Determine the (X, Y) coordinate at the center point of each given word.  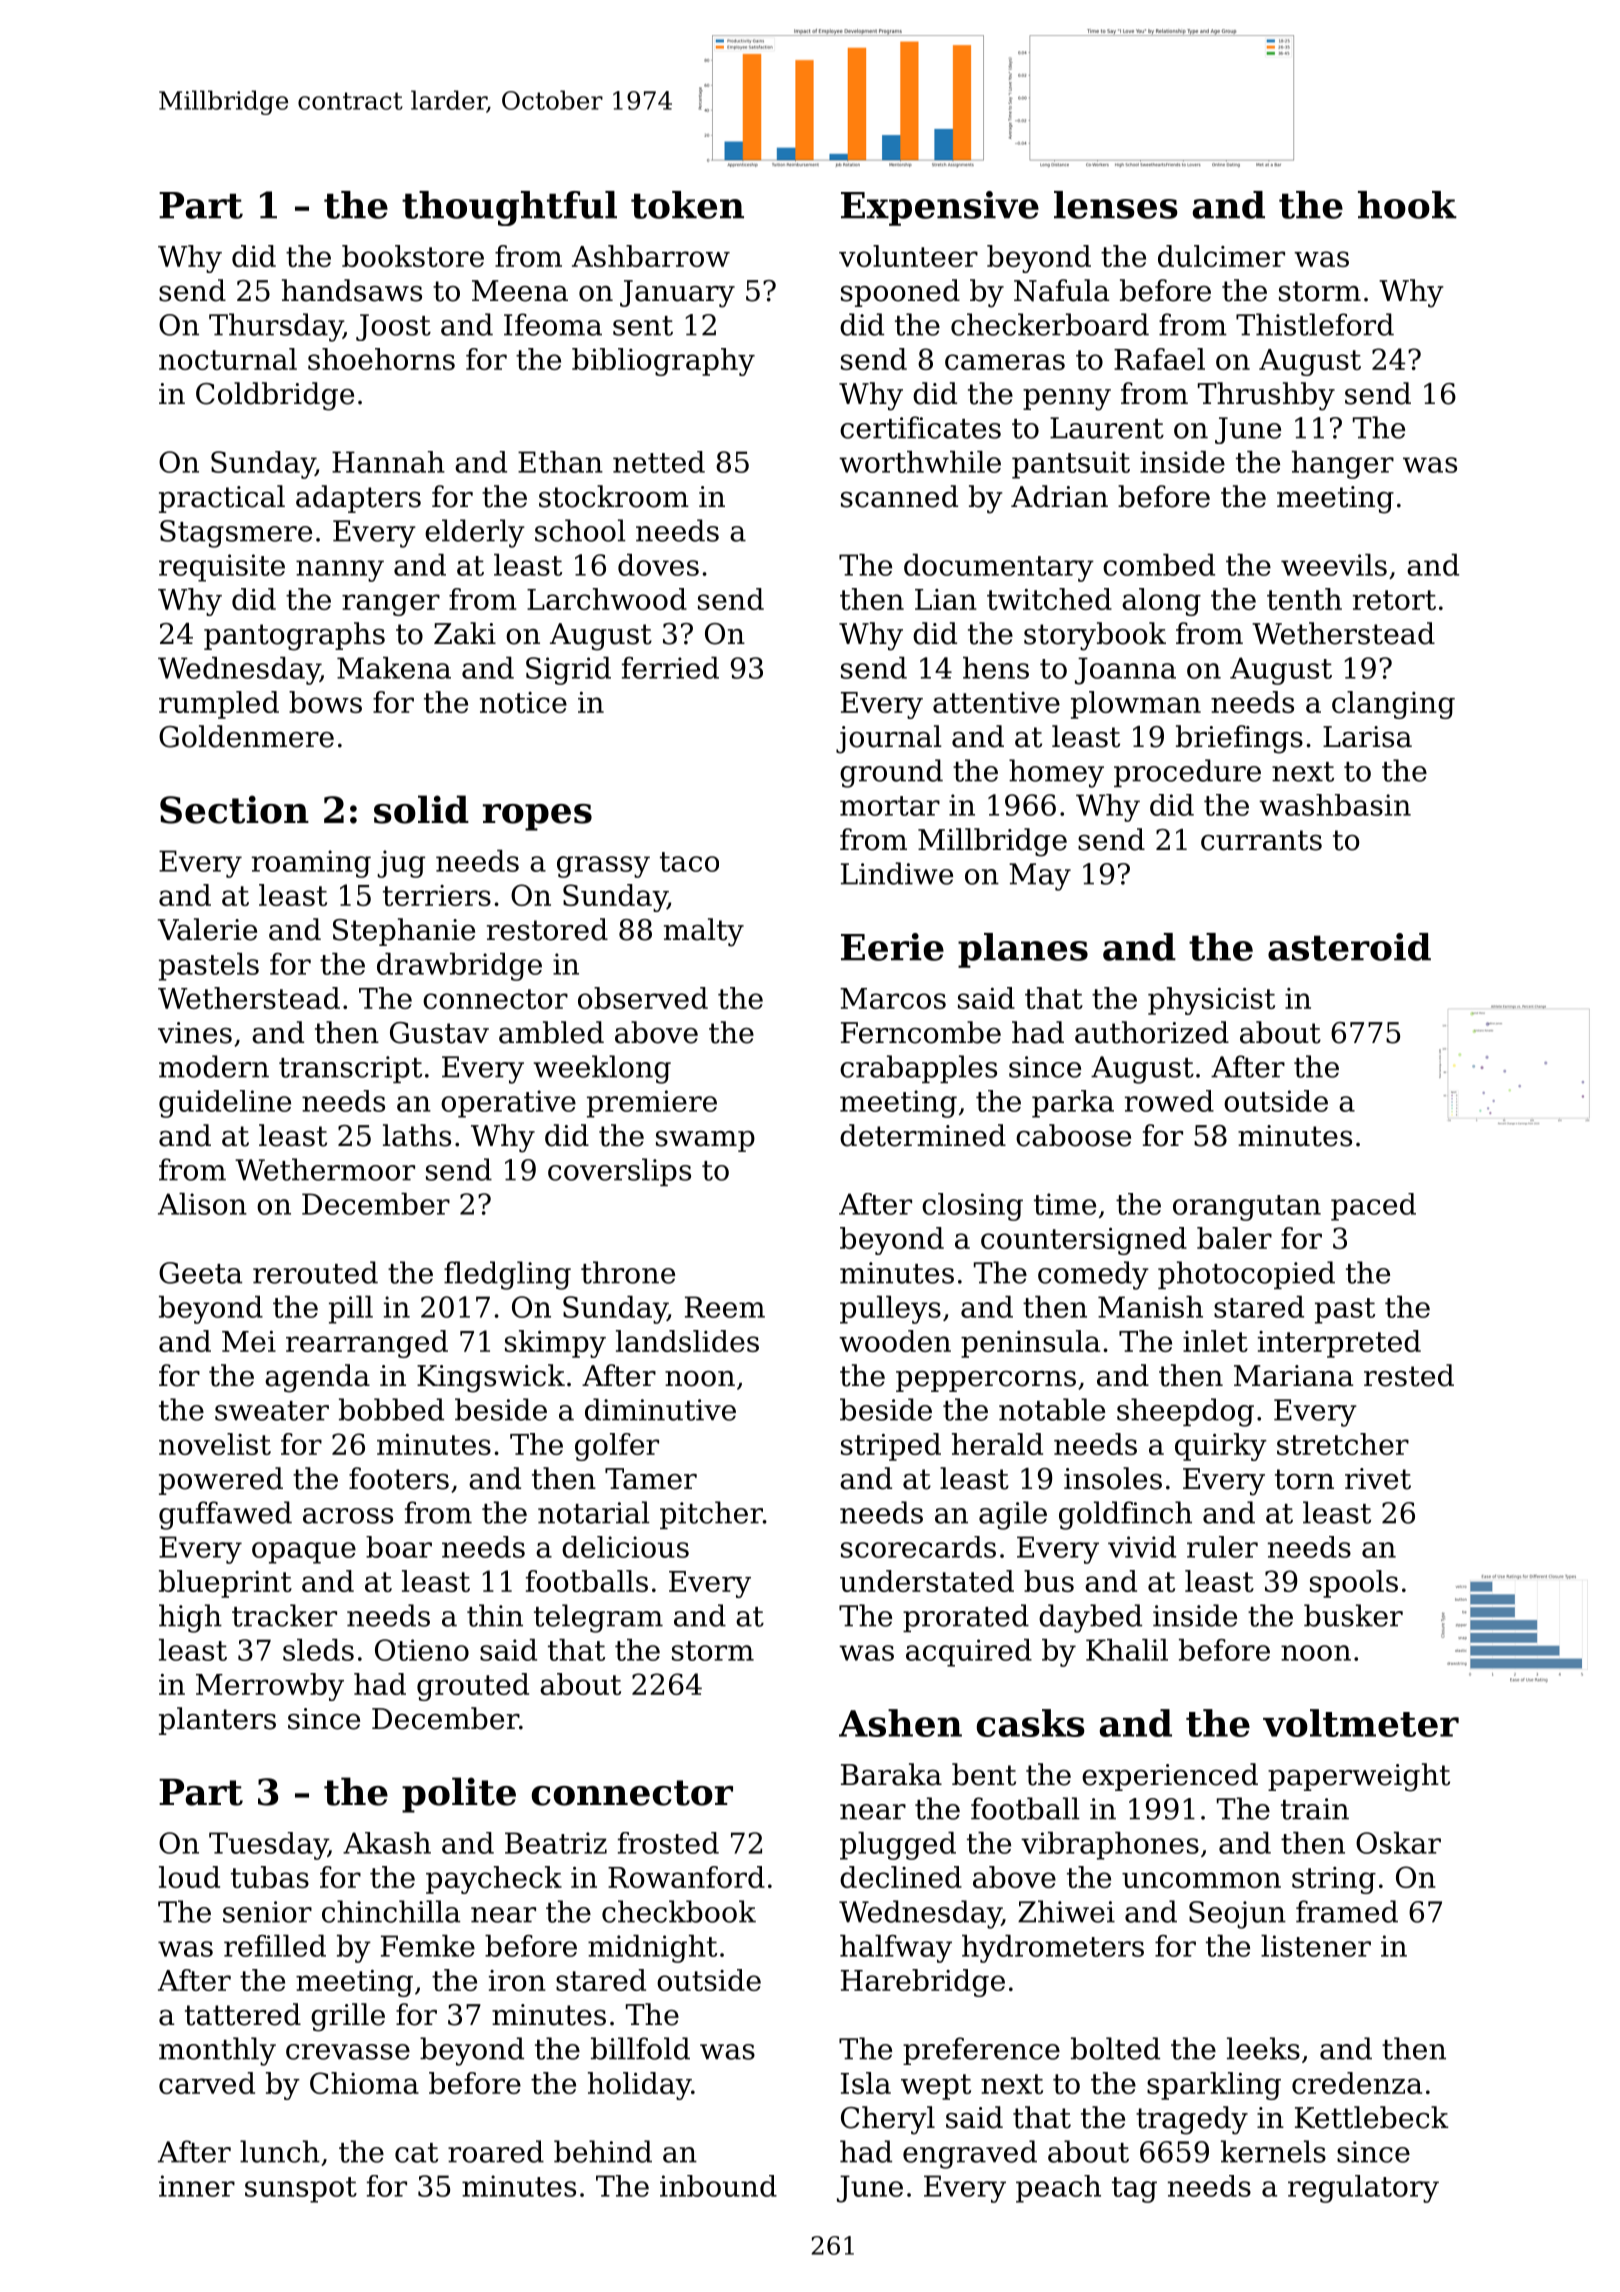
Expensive (940, 208)
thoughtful (509, 208)
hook (1407, 205)
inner (197, 2186)
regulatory (1363, 2189)
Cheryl (888, 2120)
